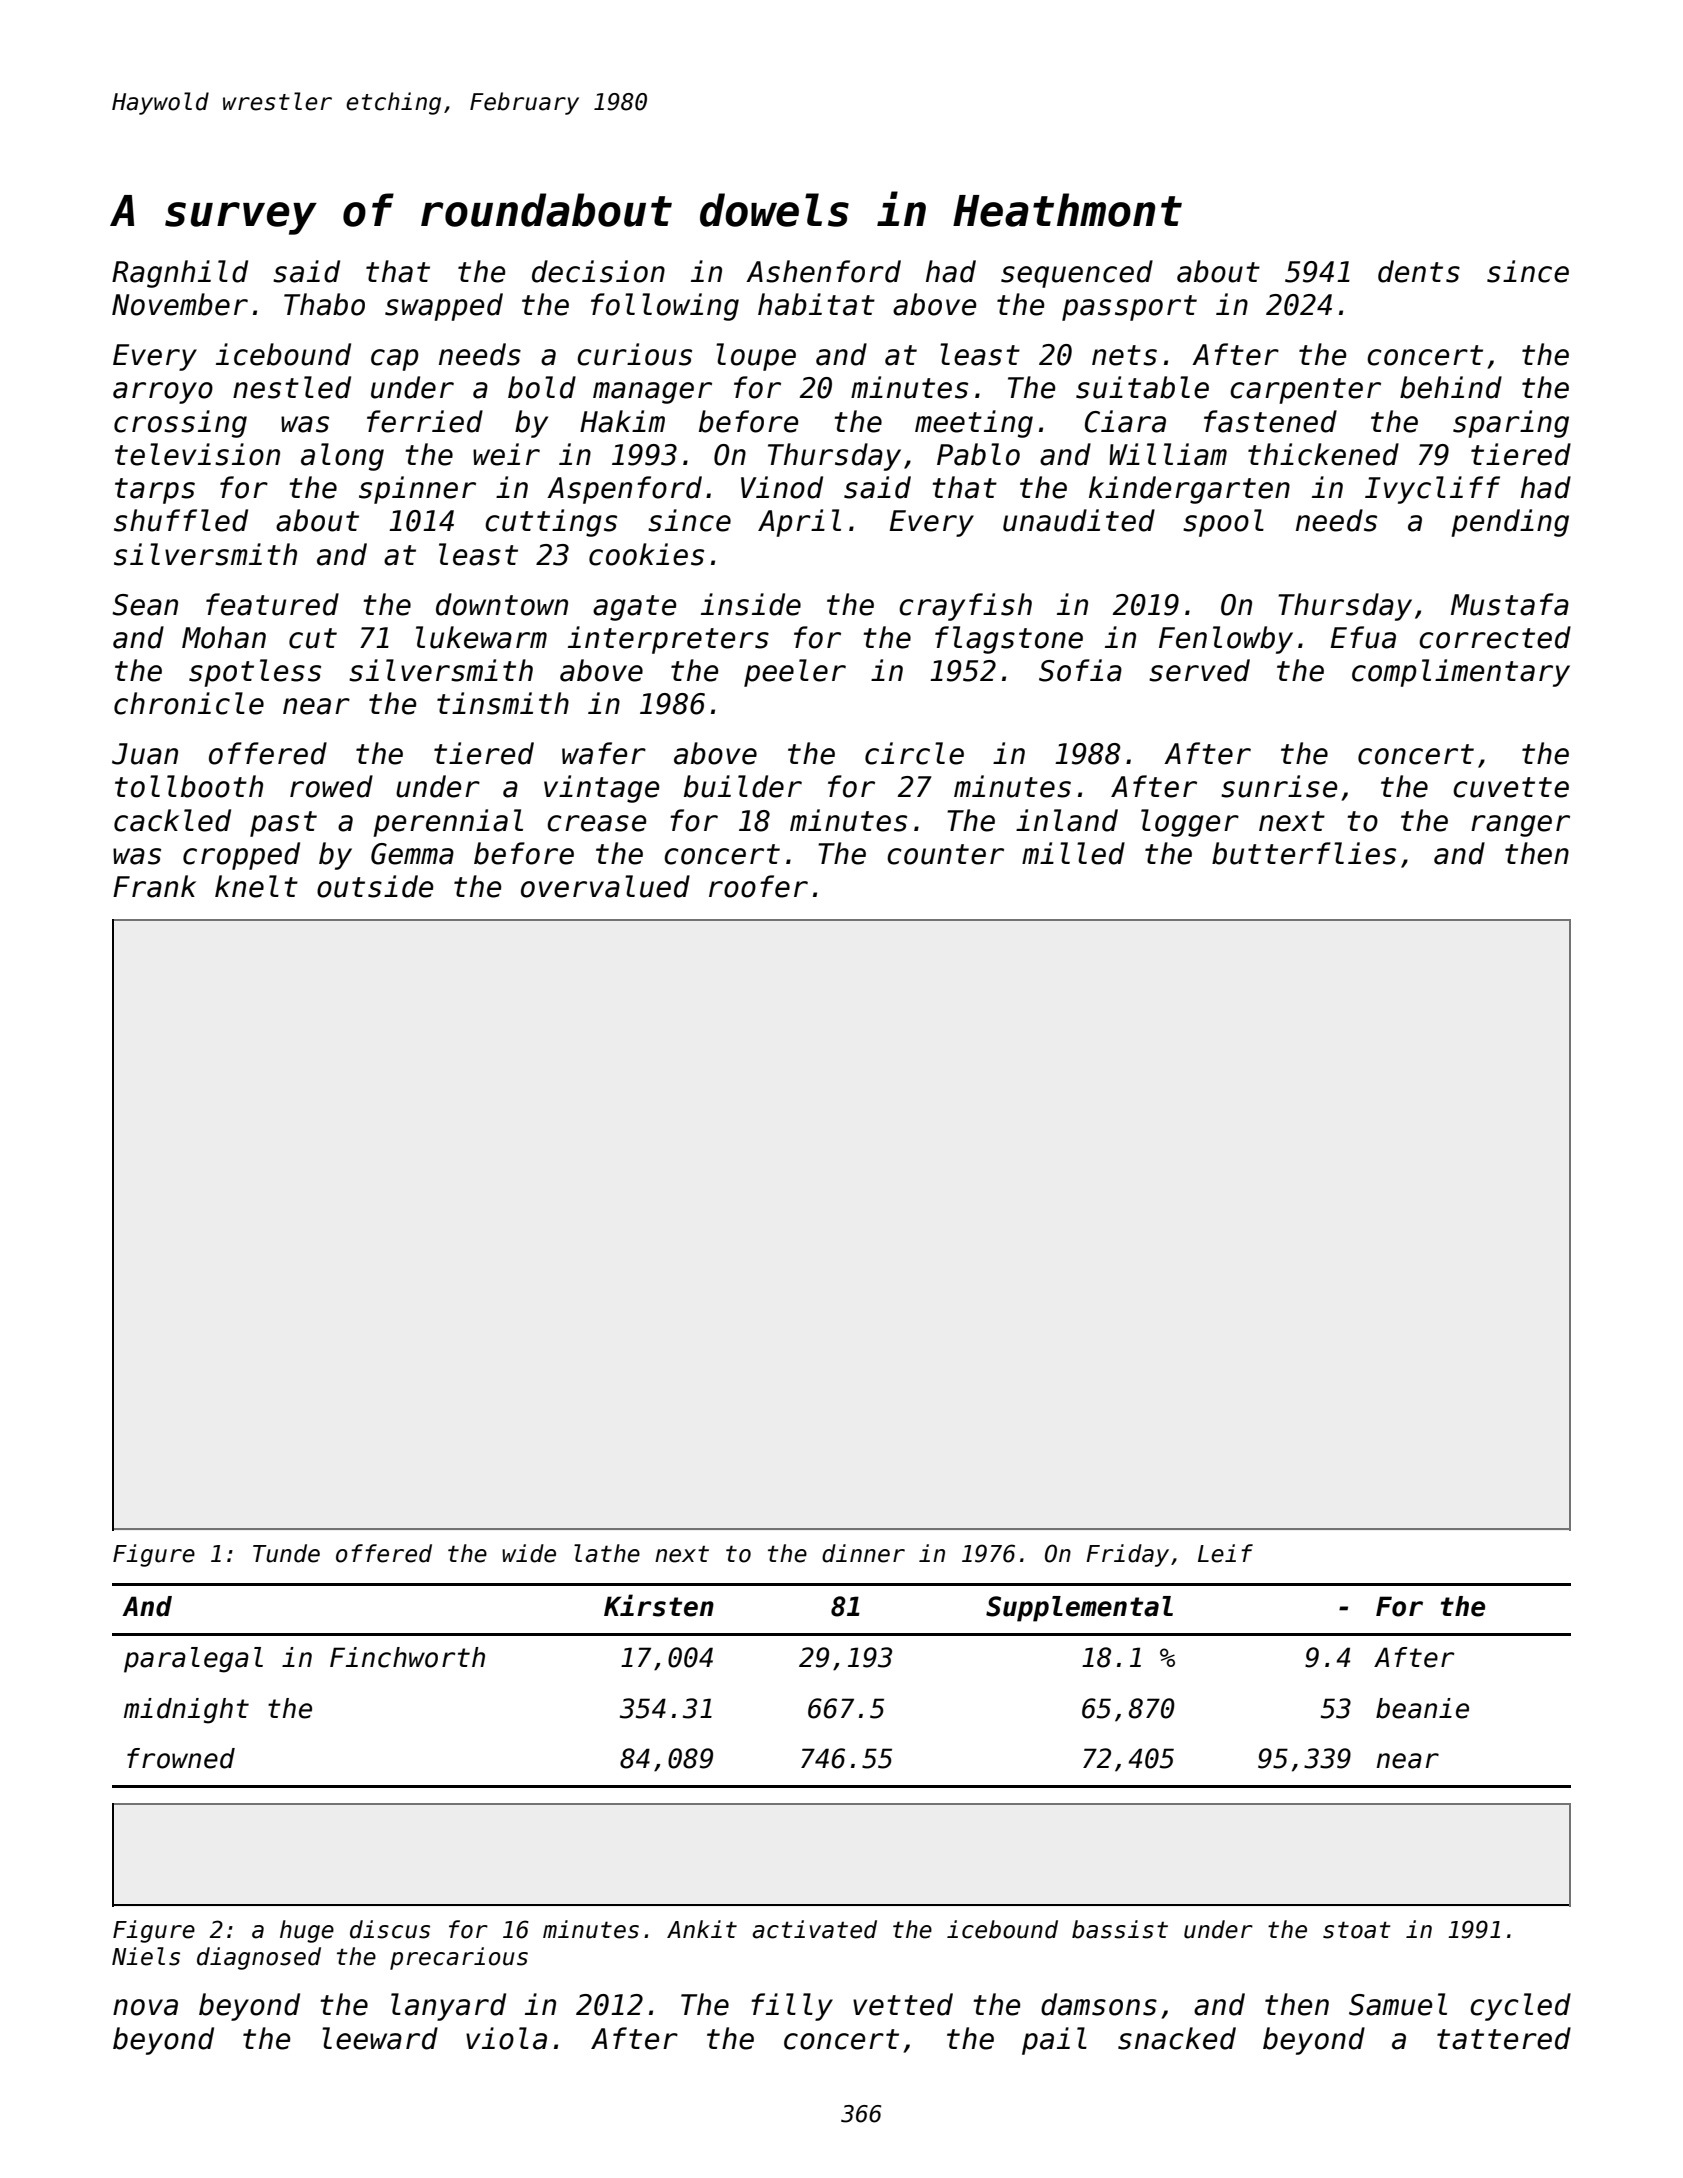 The image size is (1683, 2178). Describe the element at coordinates (1356, 1930) in the screenshot. I see `stoat` at that location.
